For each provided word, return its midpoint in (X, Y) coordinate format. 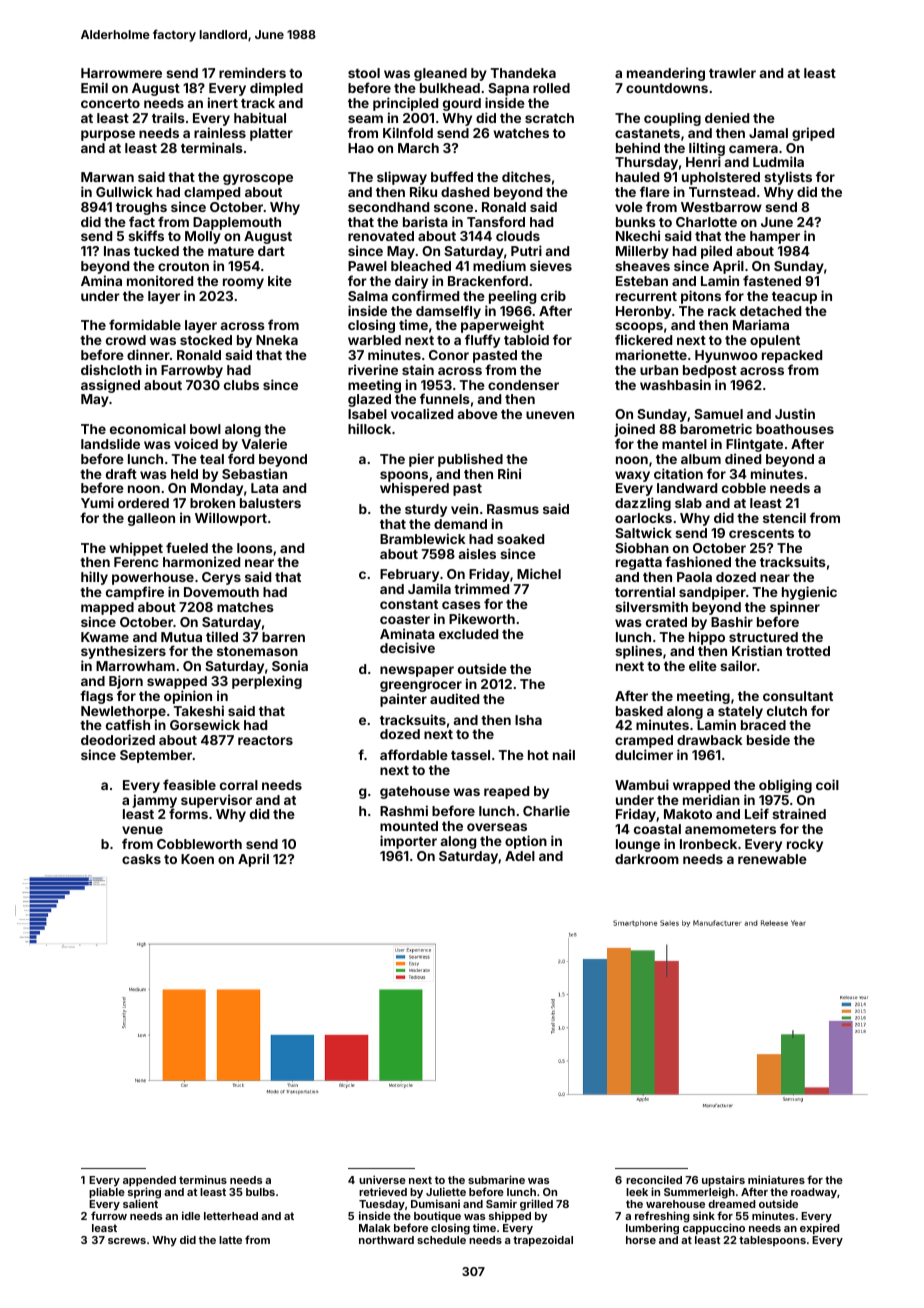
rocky (805, 845)
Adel (520, 856)
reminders (252, 72)
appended (149, 1181)
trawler (732, 73)
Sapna (508, 89)
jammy (154, 801)
